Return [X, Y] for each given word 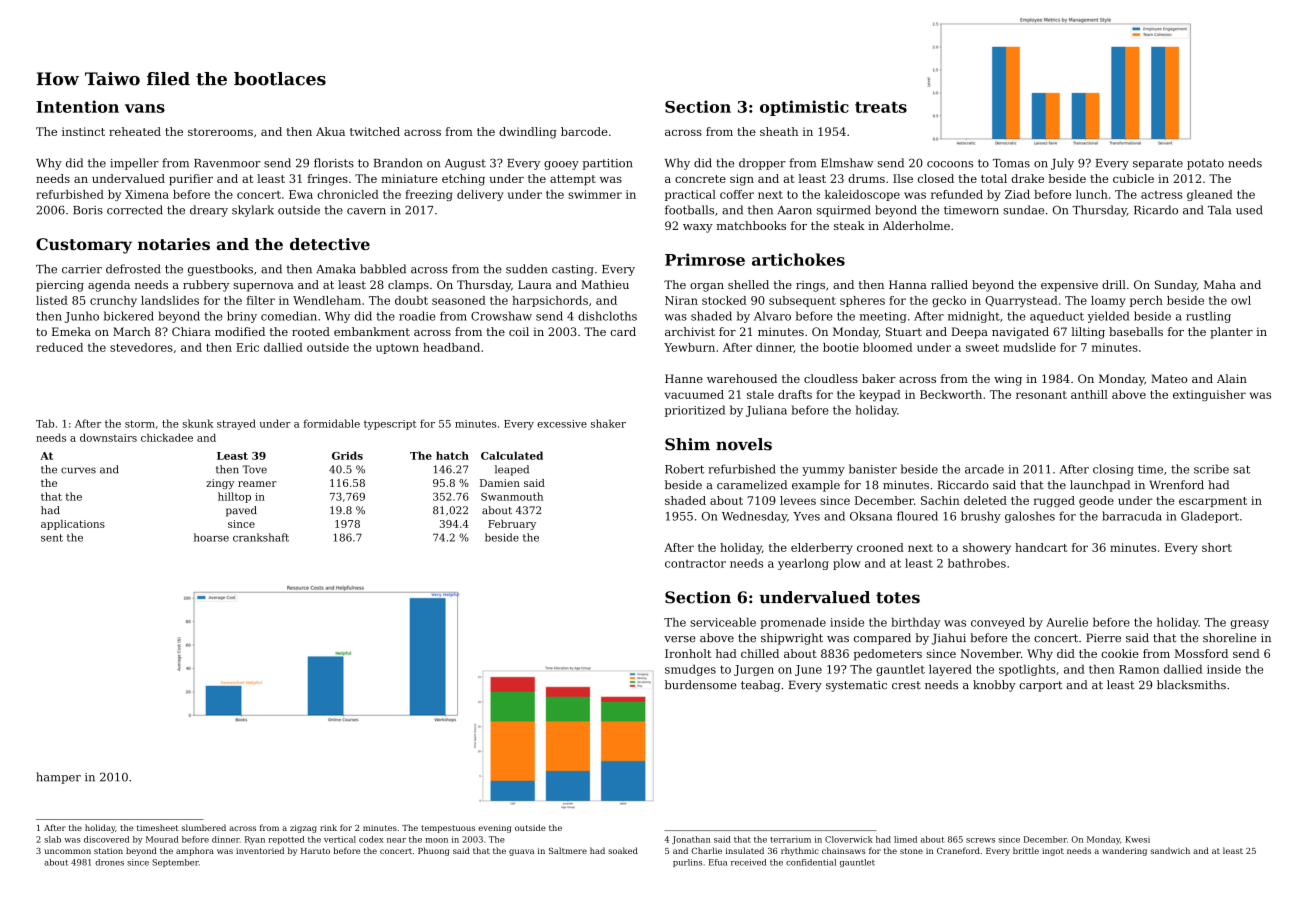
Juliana [766, 411]
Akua [330, 131]
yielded [1108, 317]
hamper [58, 778]
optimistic [804, 108]
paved [241, 511]
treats [881, 107]
